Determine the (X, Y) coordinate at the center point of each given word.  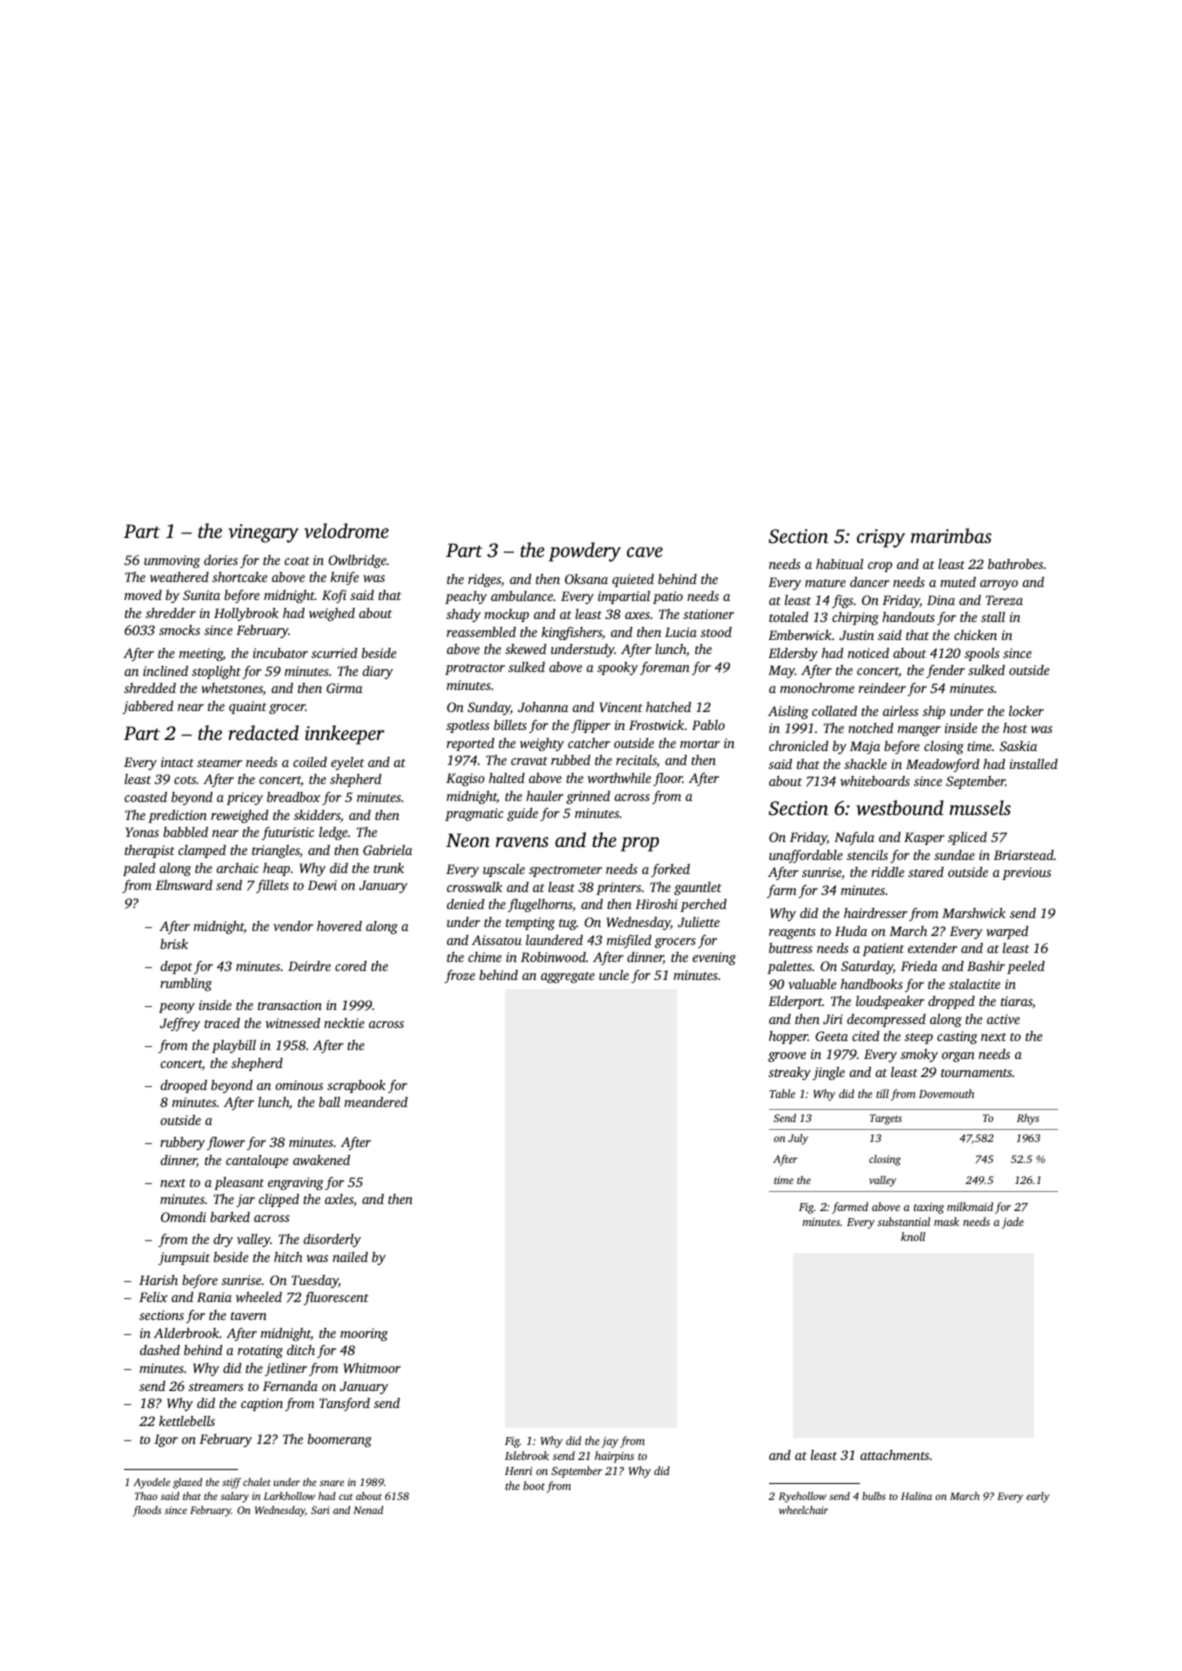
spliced (967, 838)
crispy (881, 538)
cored (351, 966)
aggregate (568, 977)
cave (645, 552)
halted (507, 778)
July (798, 1139)
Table (782, 1093)
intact (177, 762)
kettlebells (187, 1421)
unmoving (172, 561)
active (1003, 1019)
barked (230, 1217)
